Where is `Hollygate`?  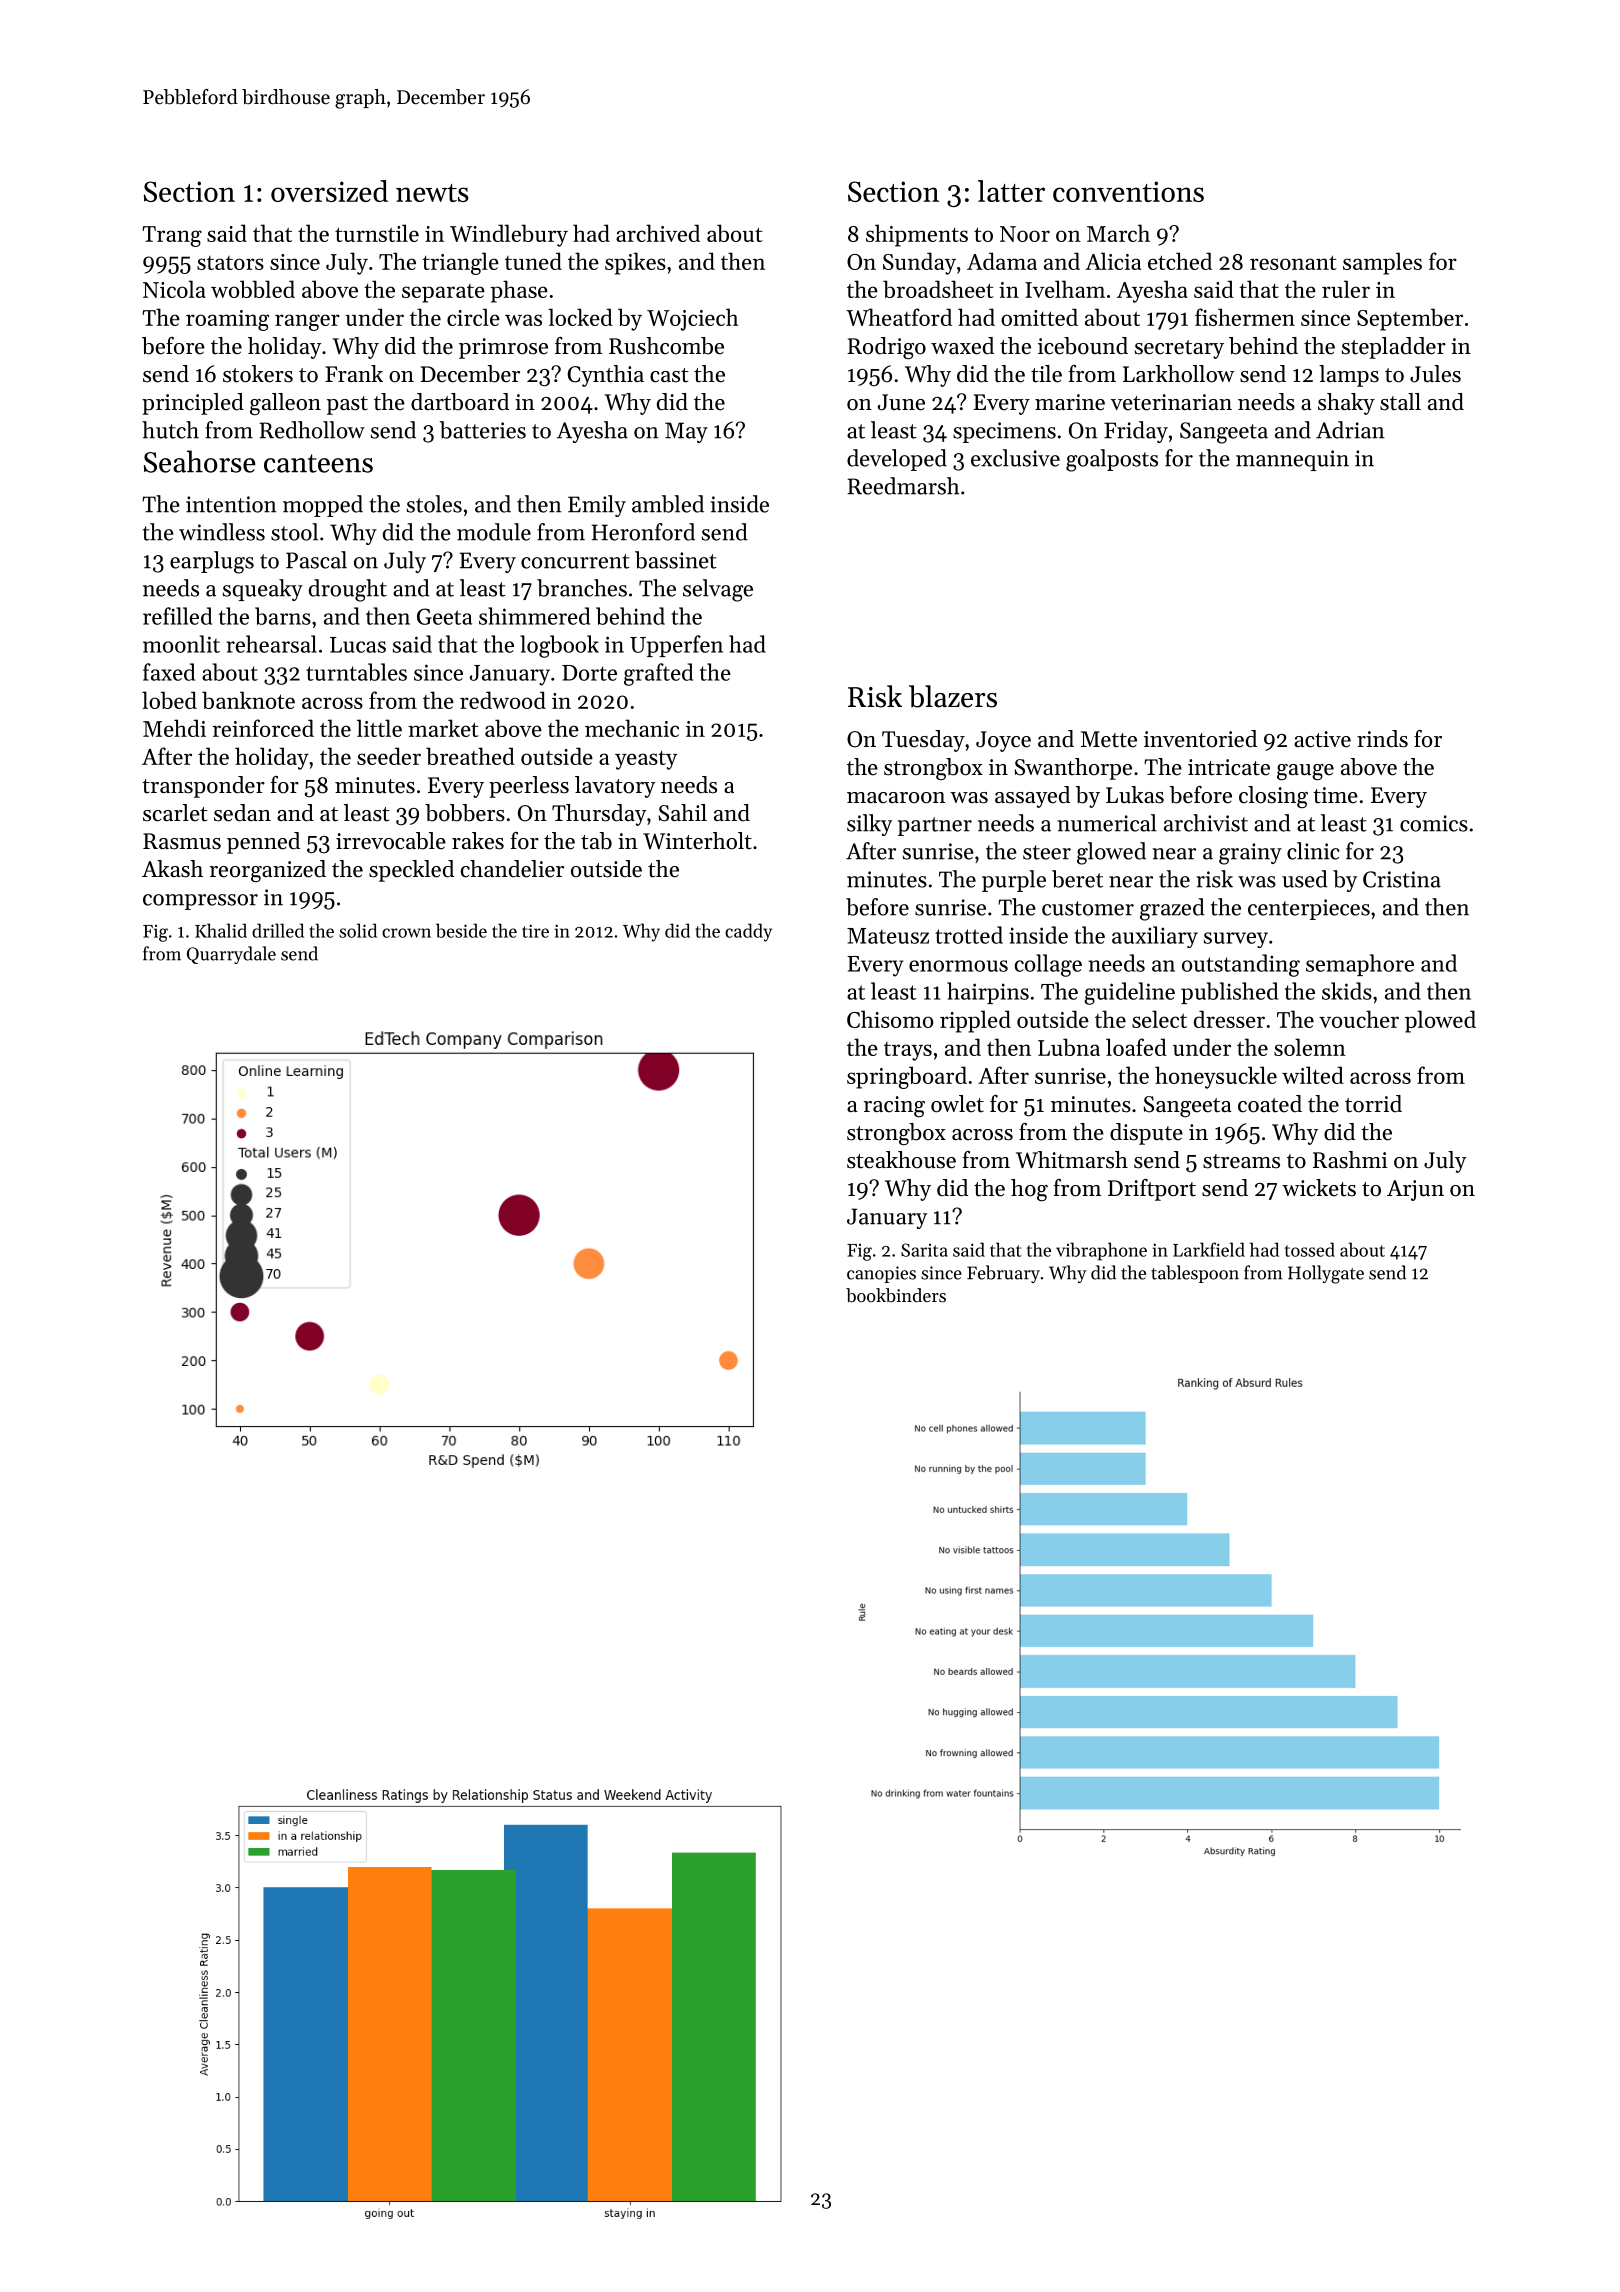
Hollygate is located at coordinates (1326, 1274).
